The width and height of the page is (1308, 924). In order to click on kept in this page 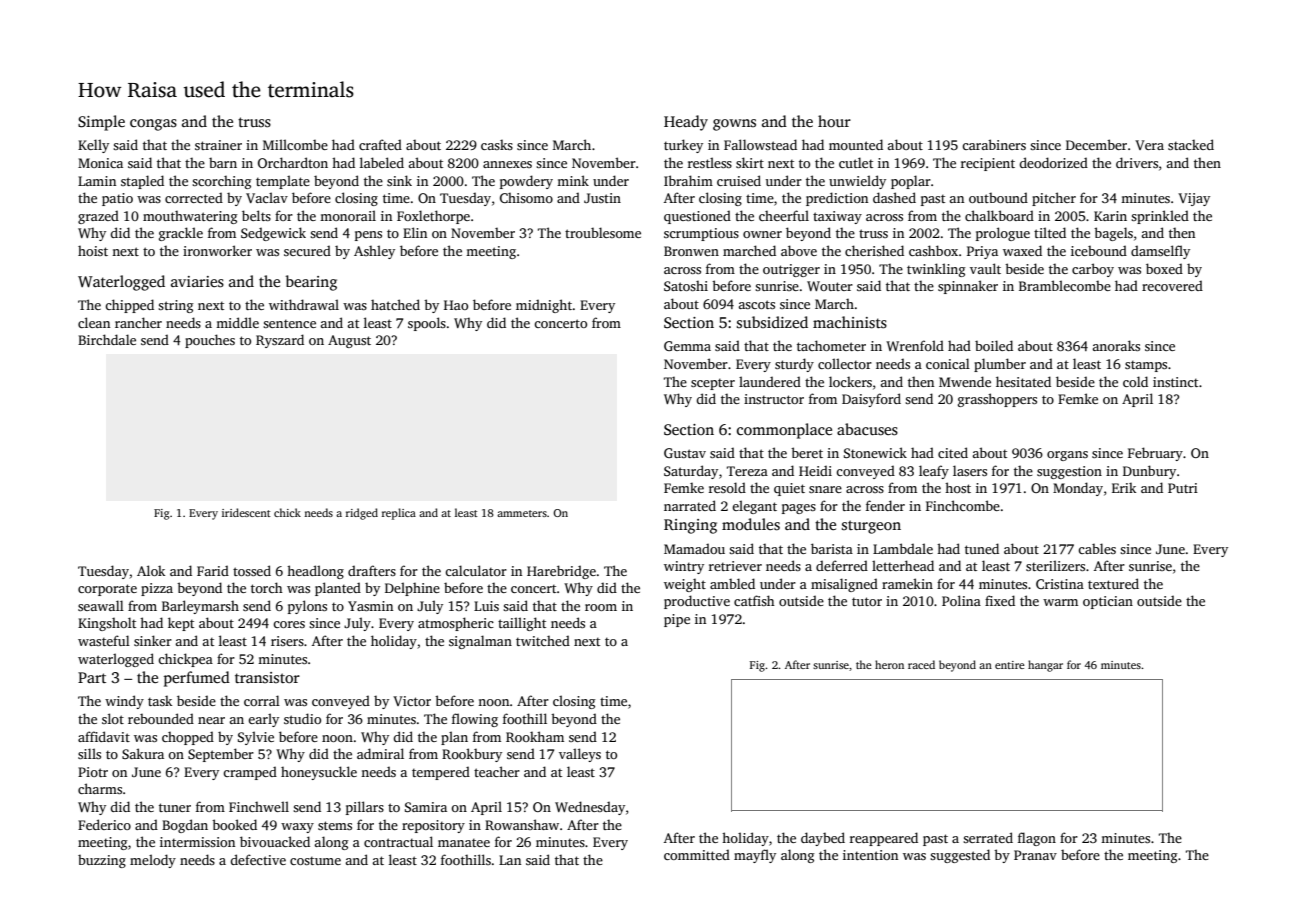, I will do `click(181, 624)`.
